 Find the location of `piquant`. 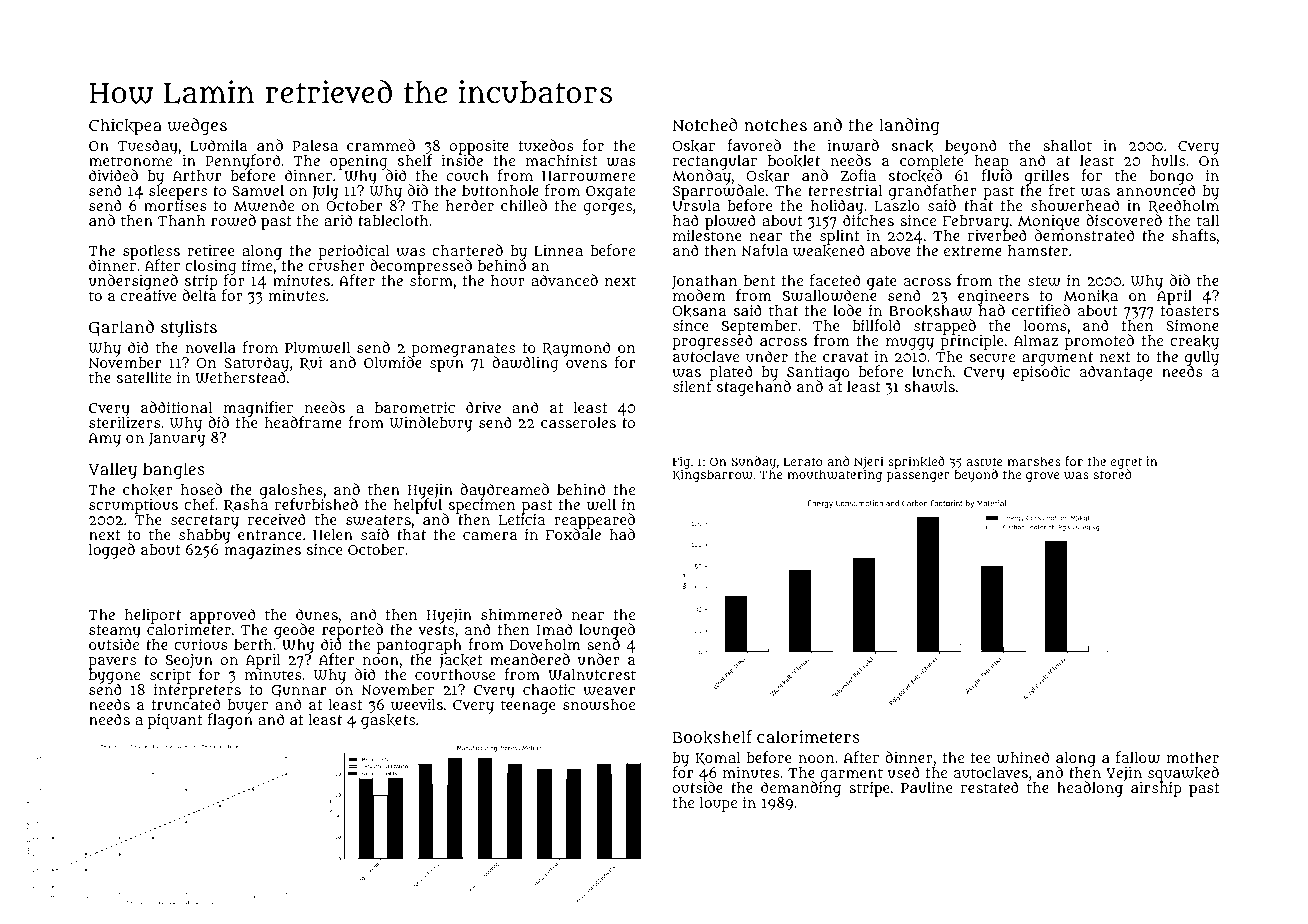

piquant is located at coordinates (175, 721).
